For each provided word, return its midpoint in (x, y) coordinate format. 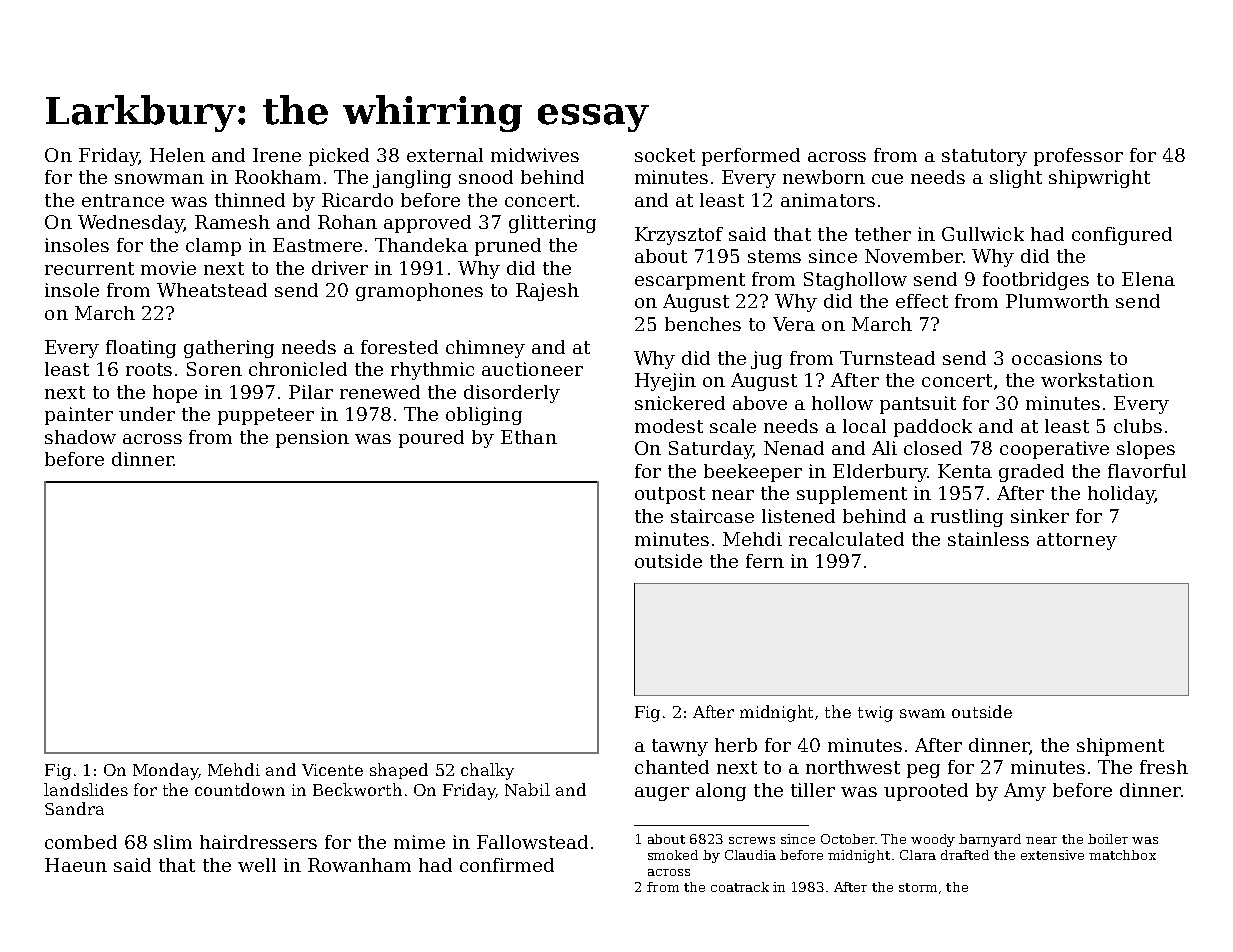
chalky (487, 771)
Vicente (332, 770)
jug (766, 360)
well (257, 865)
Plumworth (1057, 301)
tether (883, 234)
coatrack (740, 887)
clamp (213, 247)
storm (918, 887)
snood (486, 177)
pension (312, 439)
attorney (1077, 541)
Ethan (529, 437)
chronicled (298, 369)
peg (923, 771)
